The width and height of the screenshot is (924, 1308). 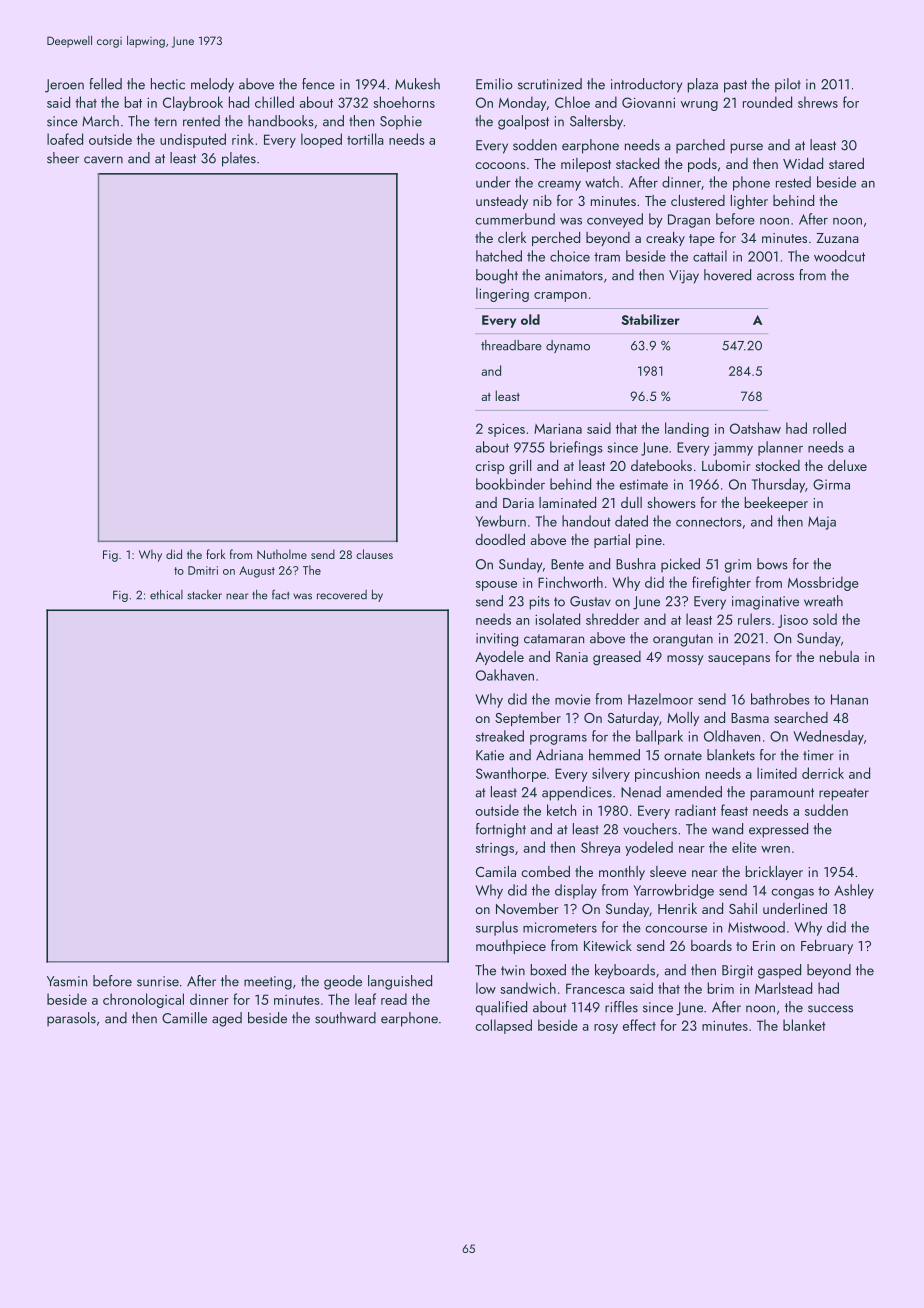 I want to click on movie, so click(x=573, y=699).
